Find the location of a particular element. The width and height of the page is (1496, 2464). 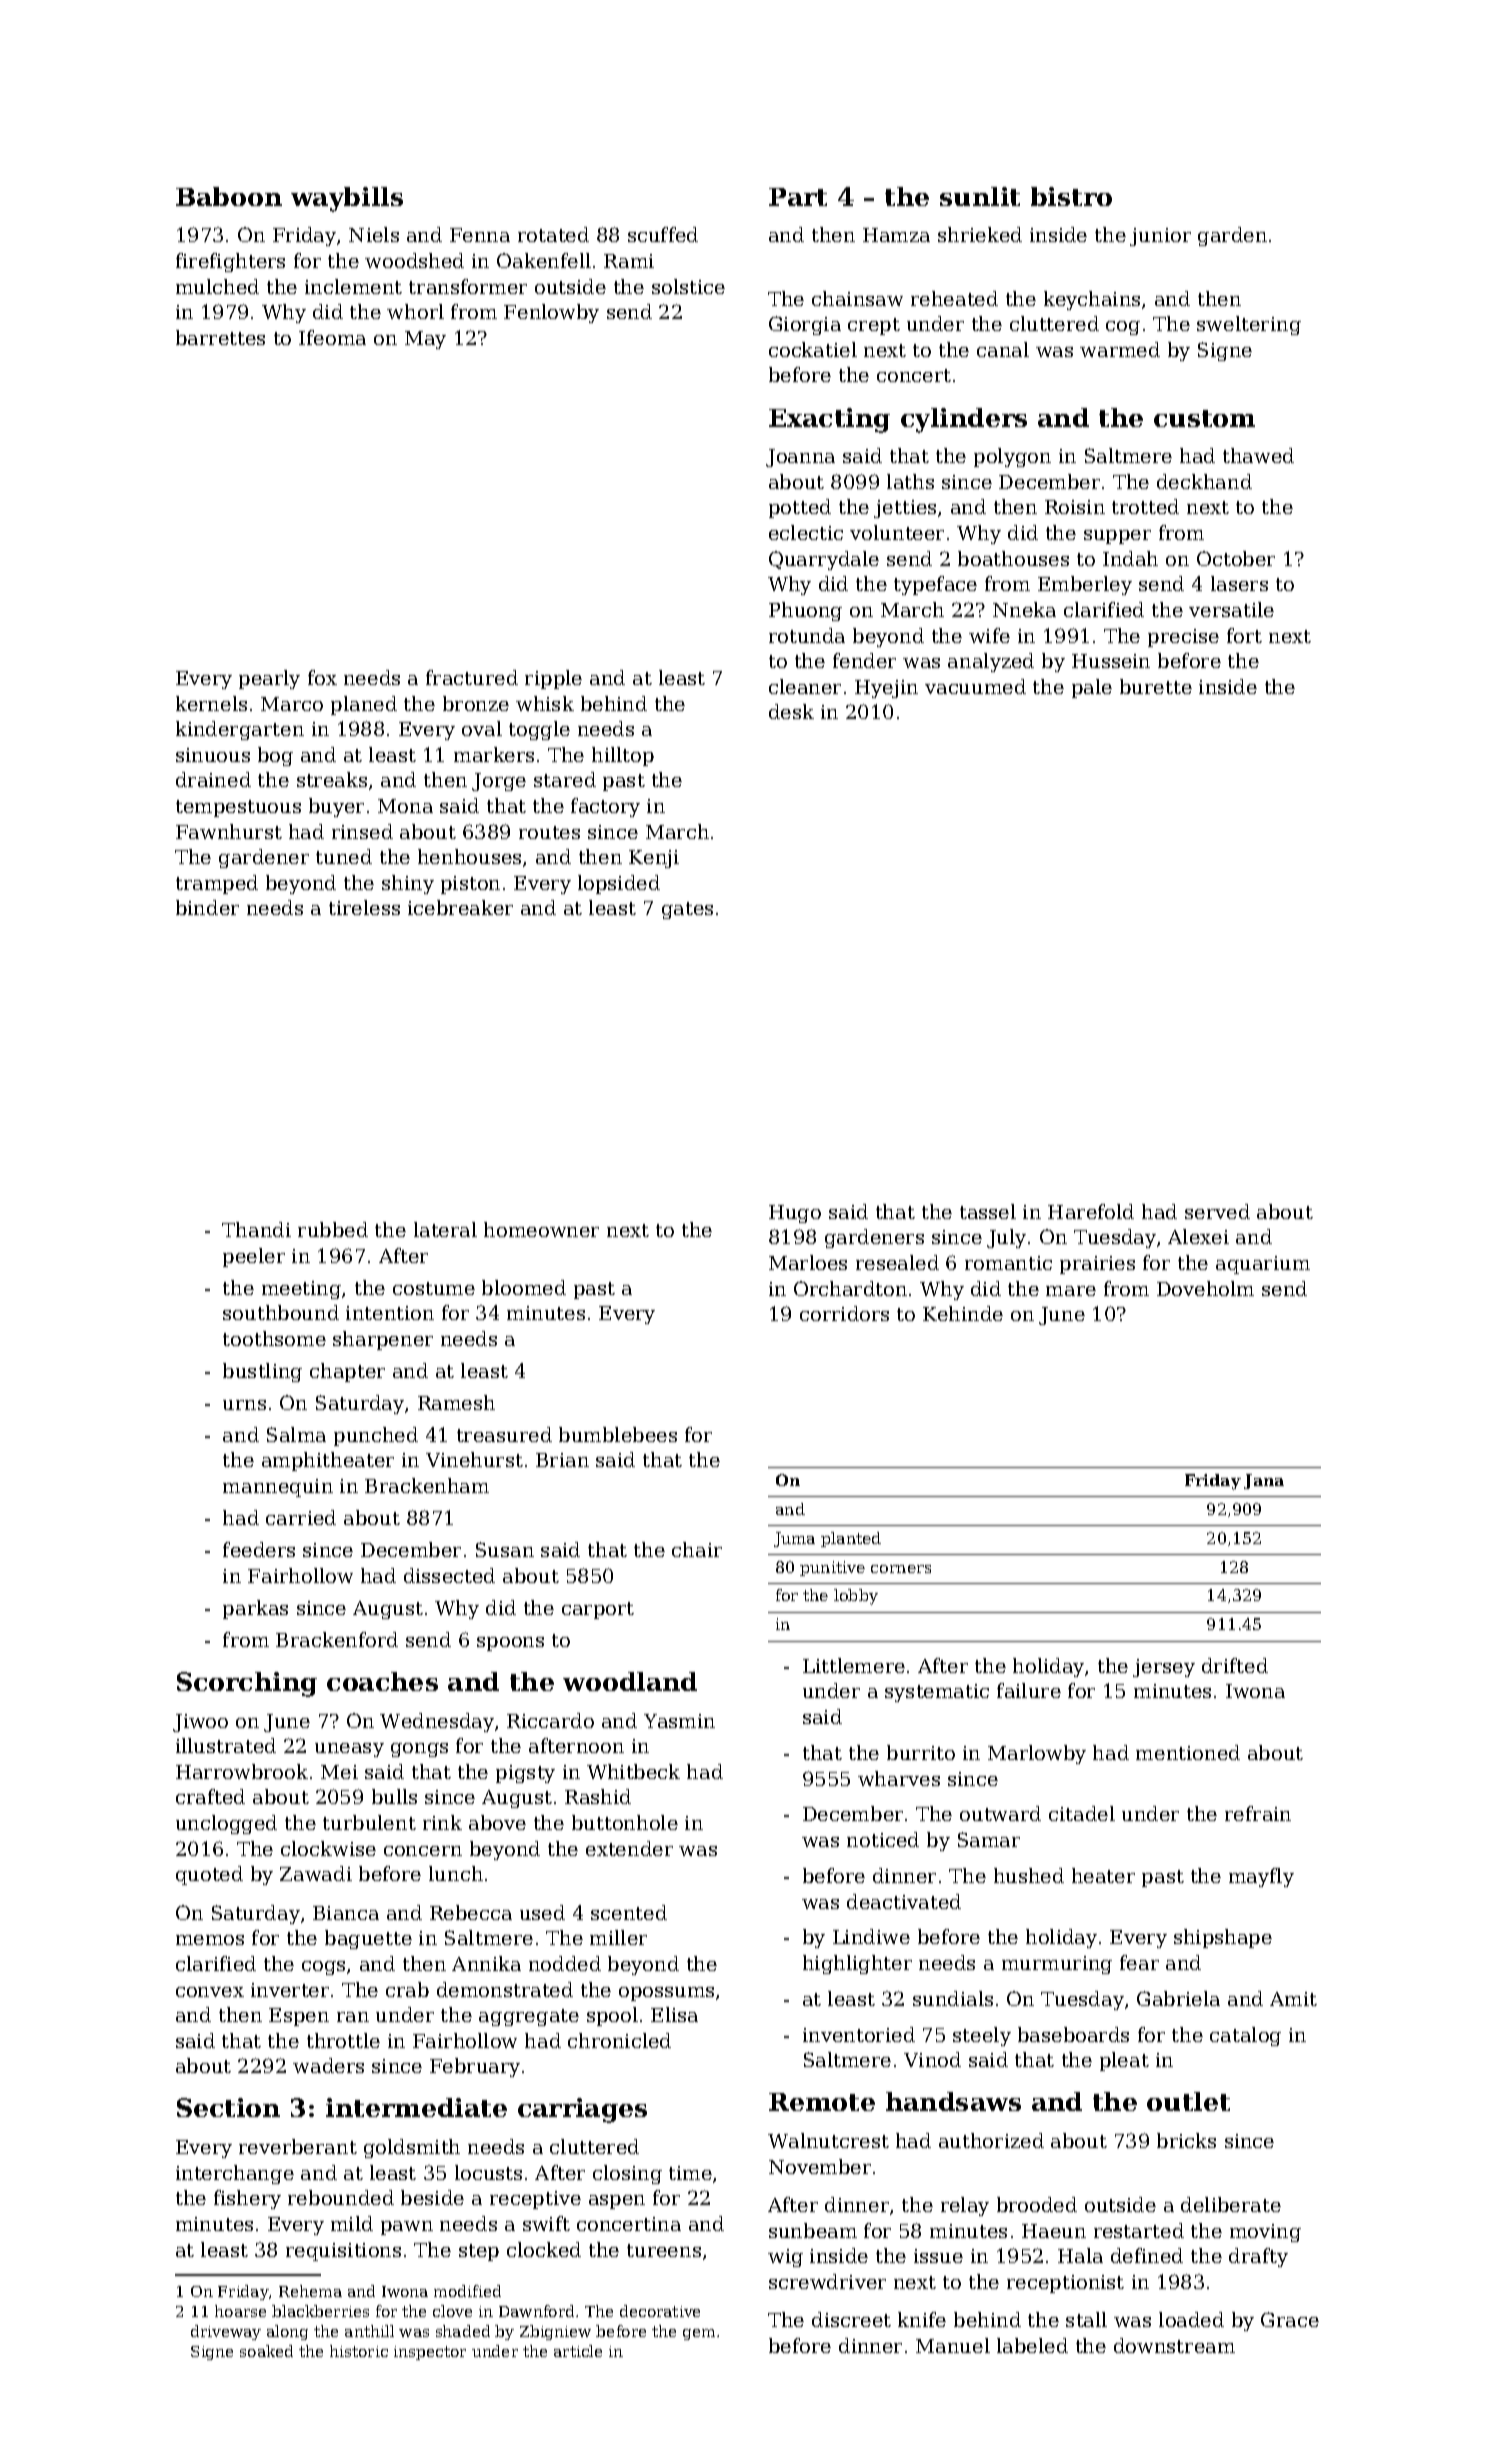

binder is located at coordinates (207, 907).
